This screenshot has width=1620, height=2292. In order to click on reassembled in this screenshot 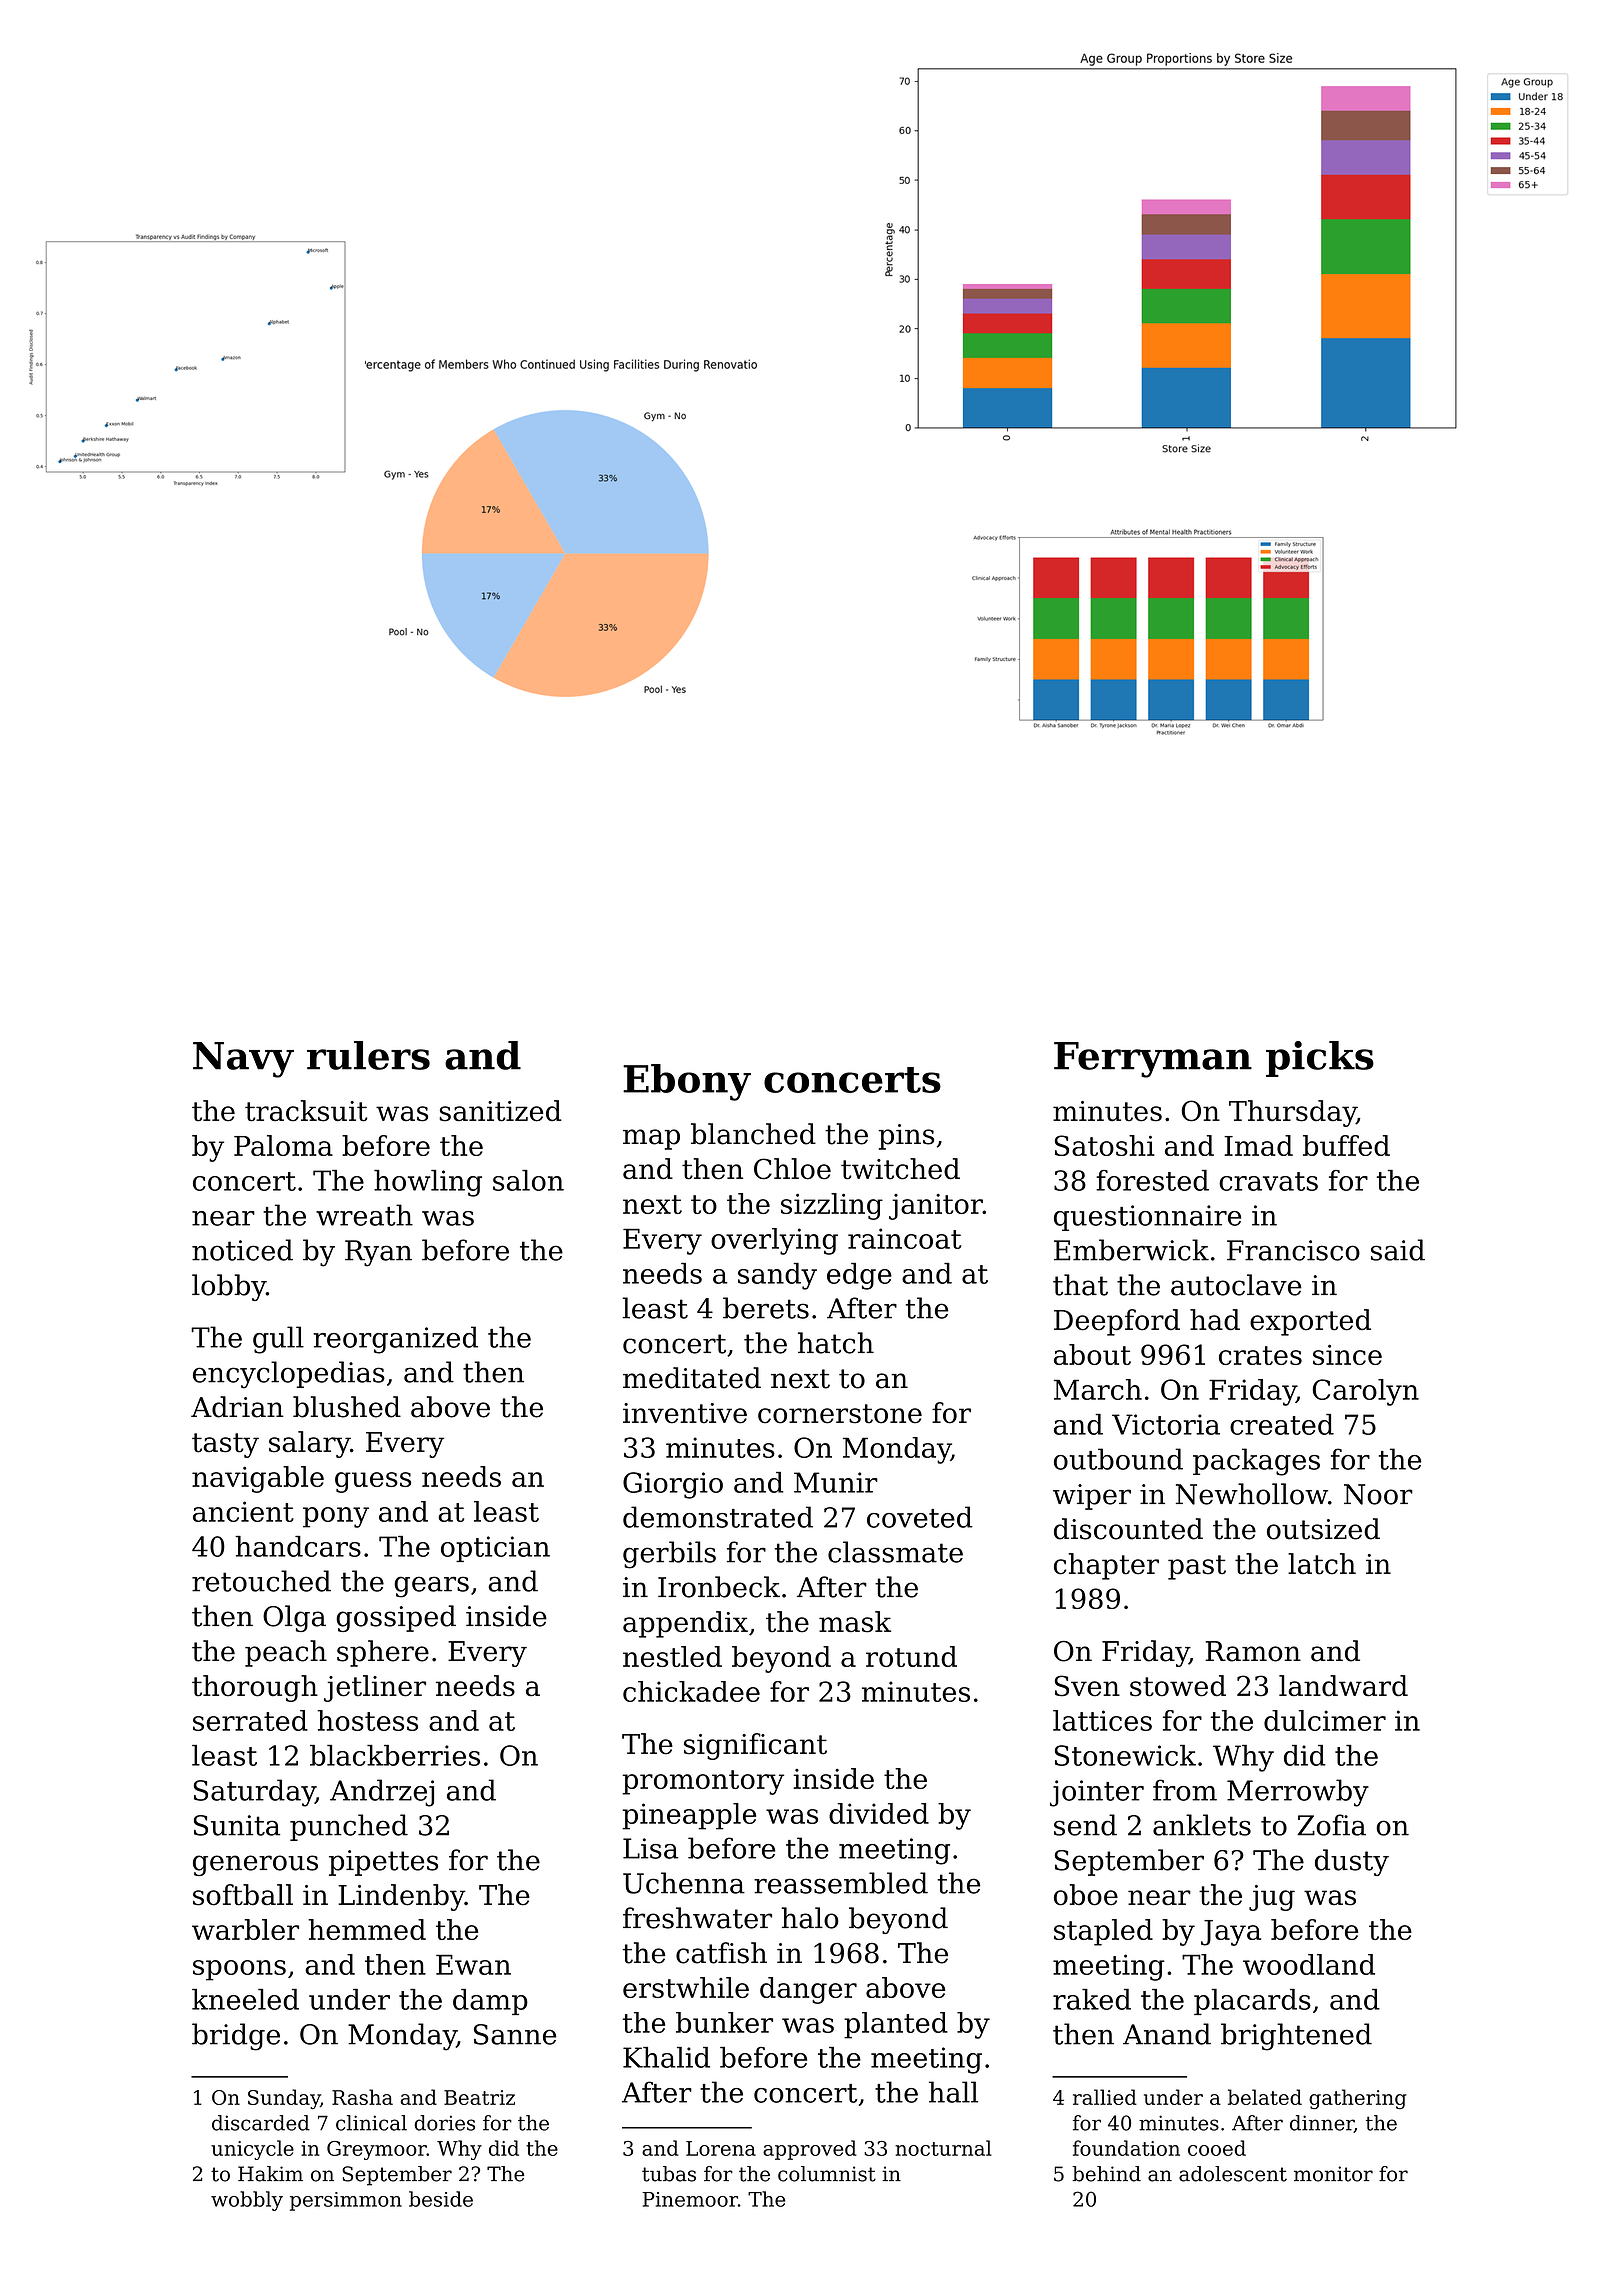, I will do `click(841, 1883)`.
